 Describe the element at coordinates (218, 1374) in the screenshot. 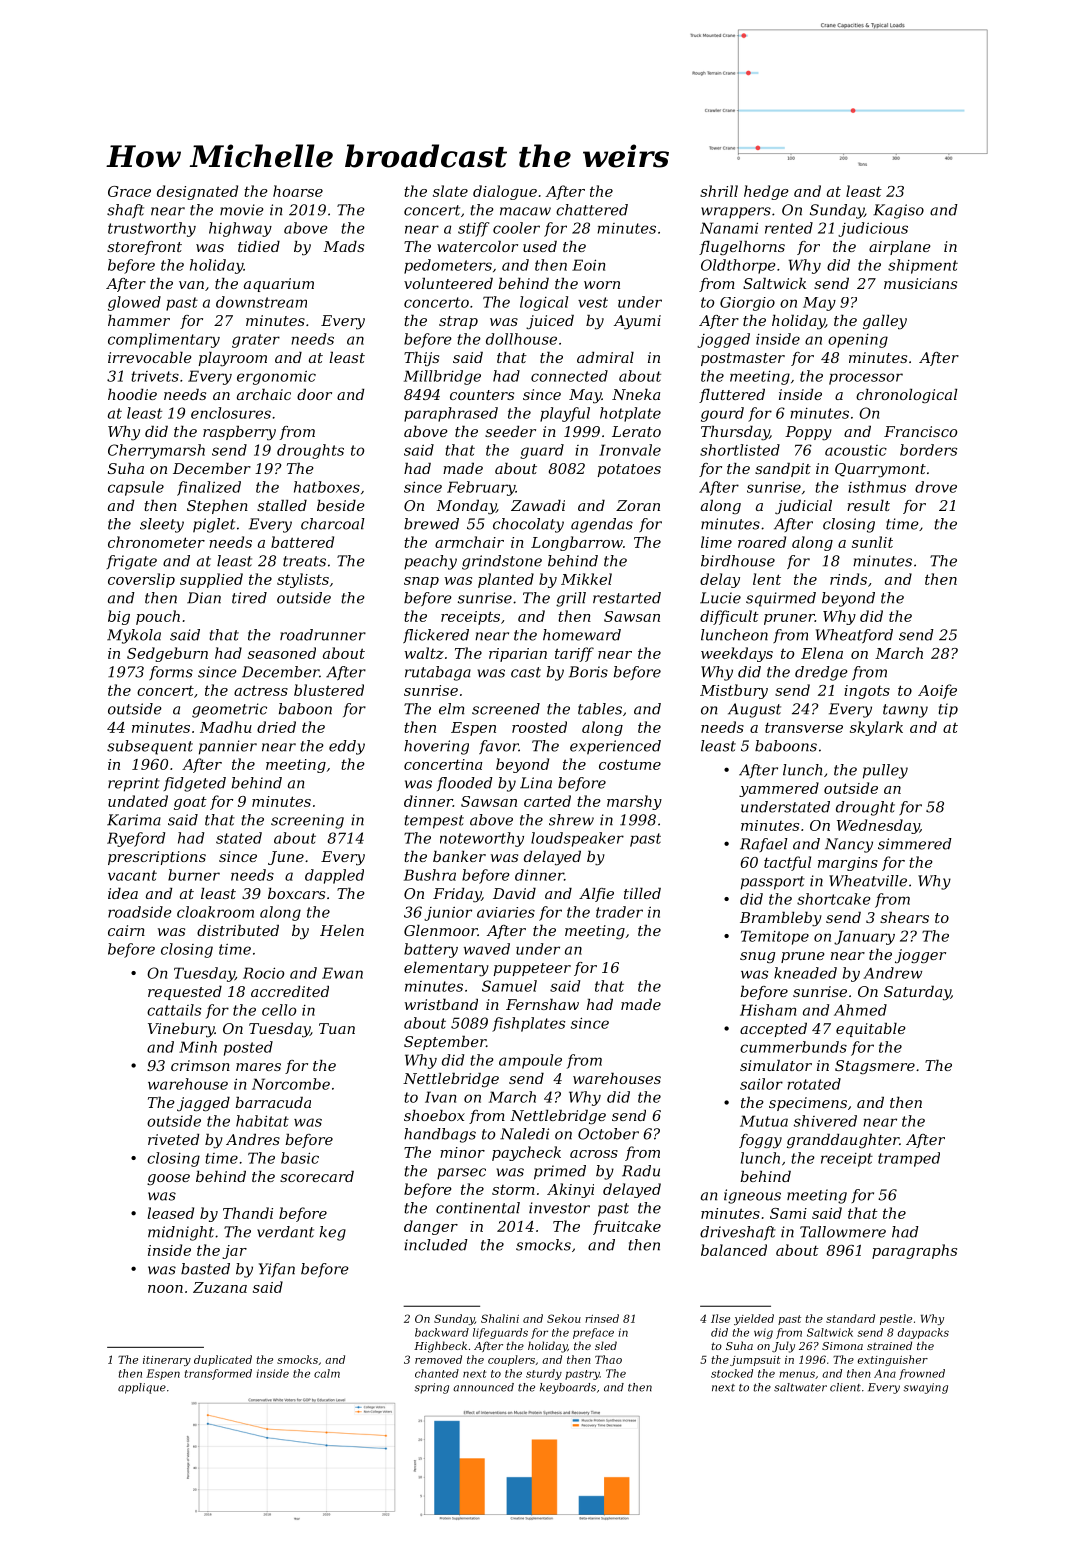

I see `transformed` at that location.
